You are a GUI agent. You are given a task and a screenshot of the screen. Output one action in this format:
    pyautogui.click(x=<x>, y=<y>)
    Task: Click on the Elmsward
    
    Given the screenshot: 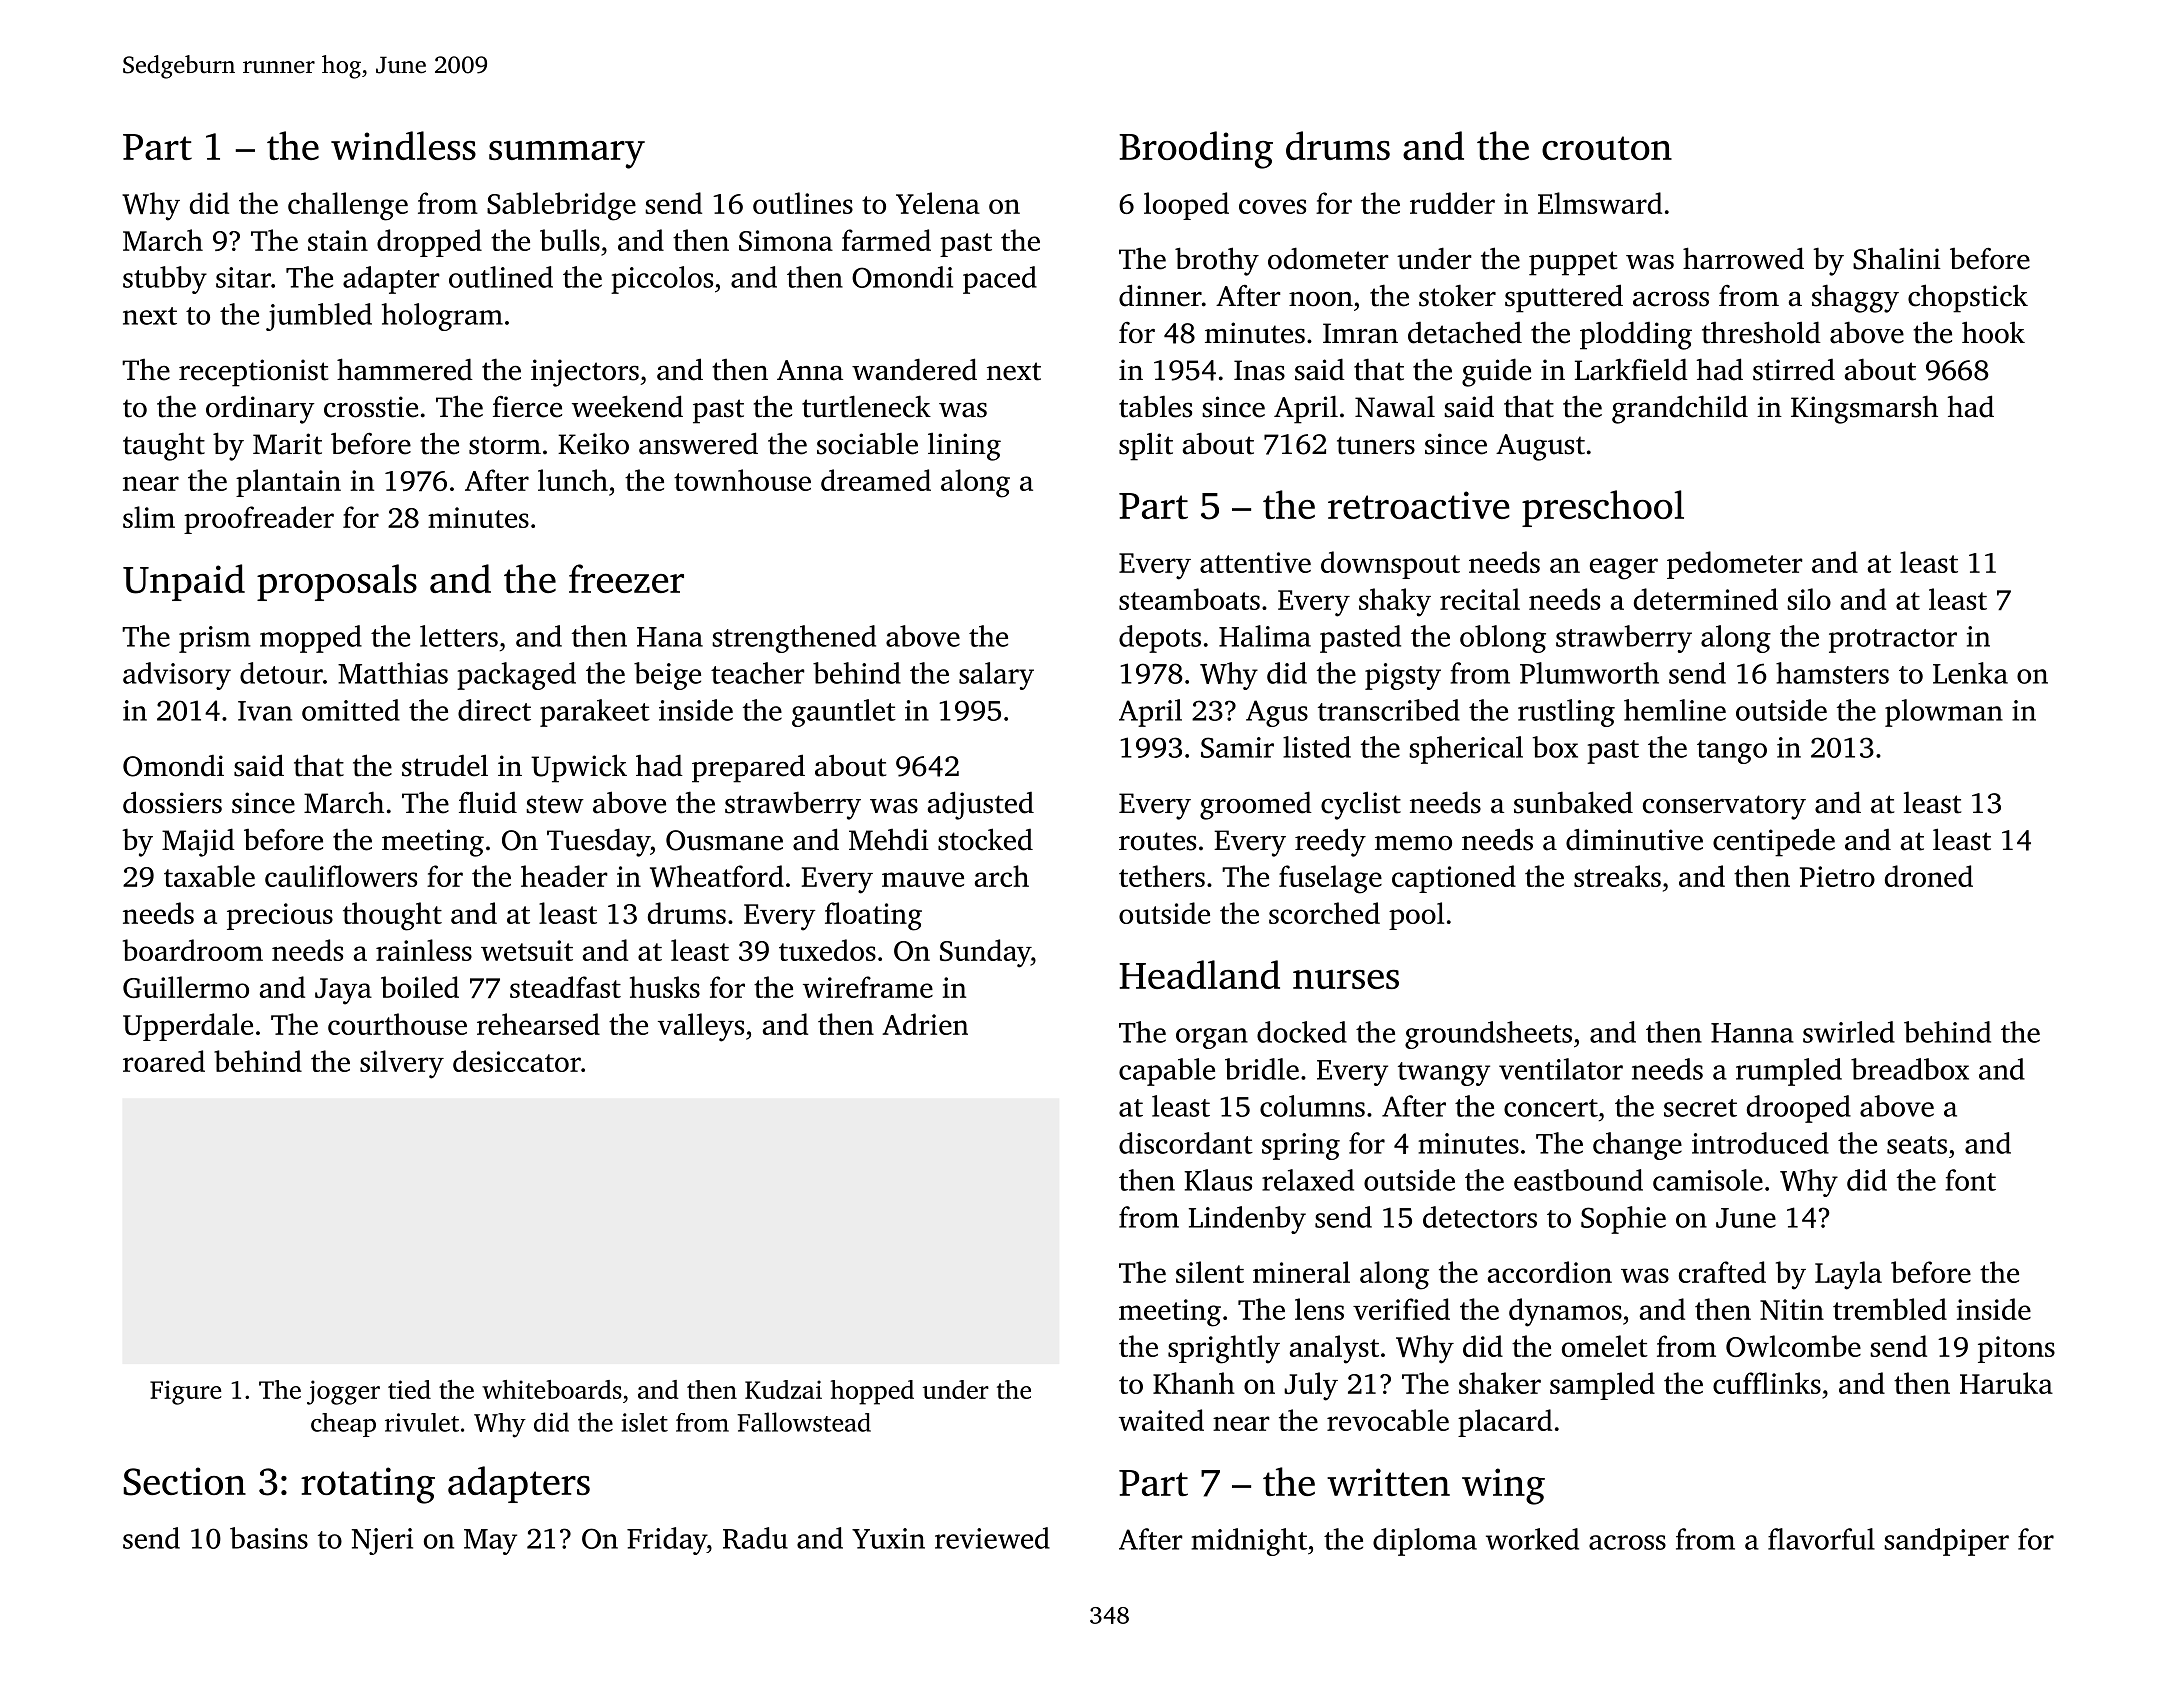 What is the action you would take?
    pyautogui.click(x=1600, y=203)
